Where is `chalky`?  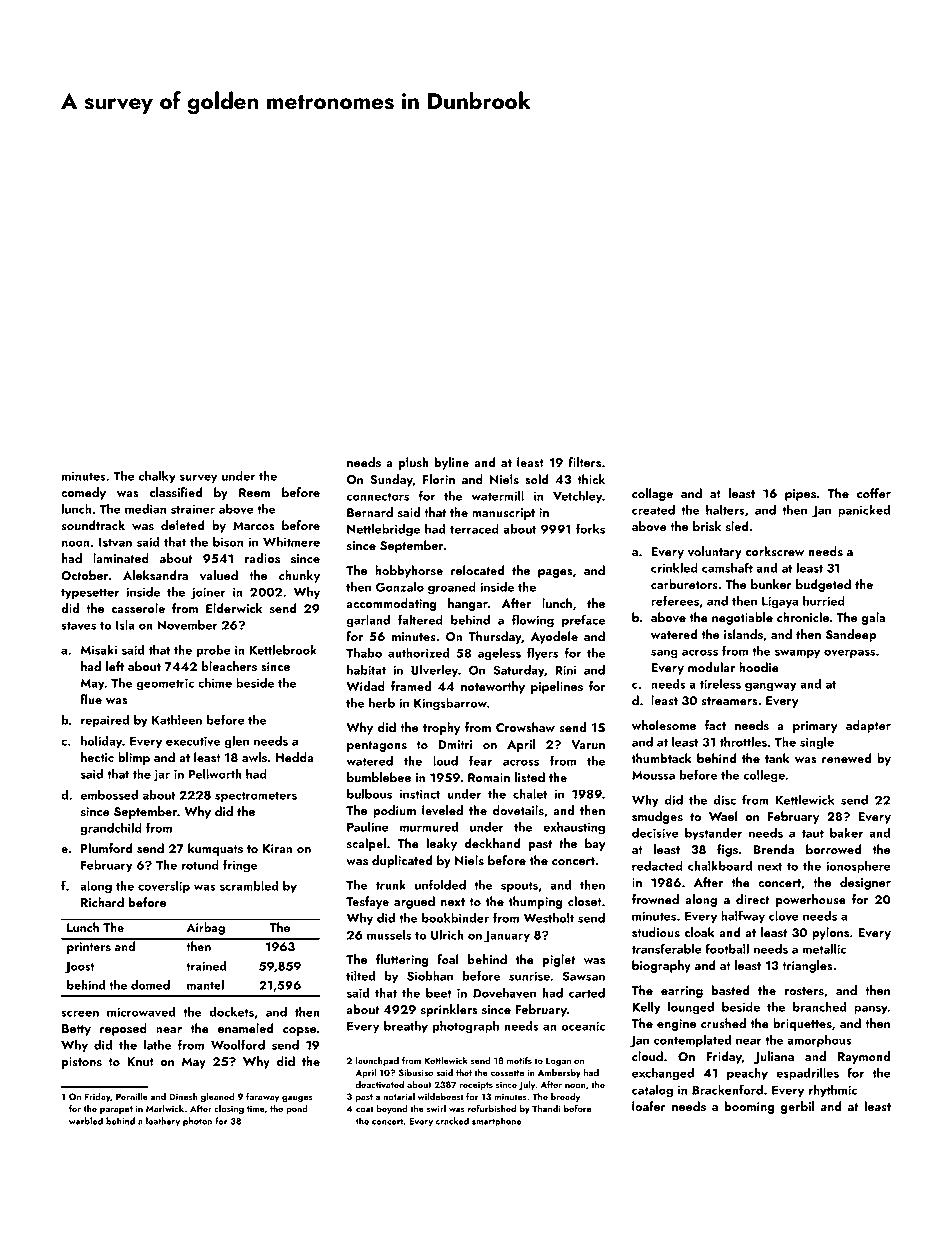 chalky is located at coordinates (157, 477).
